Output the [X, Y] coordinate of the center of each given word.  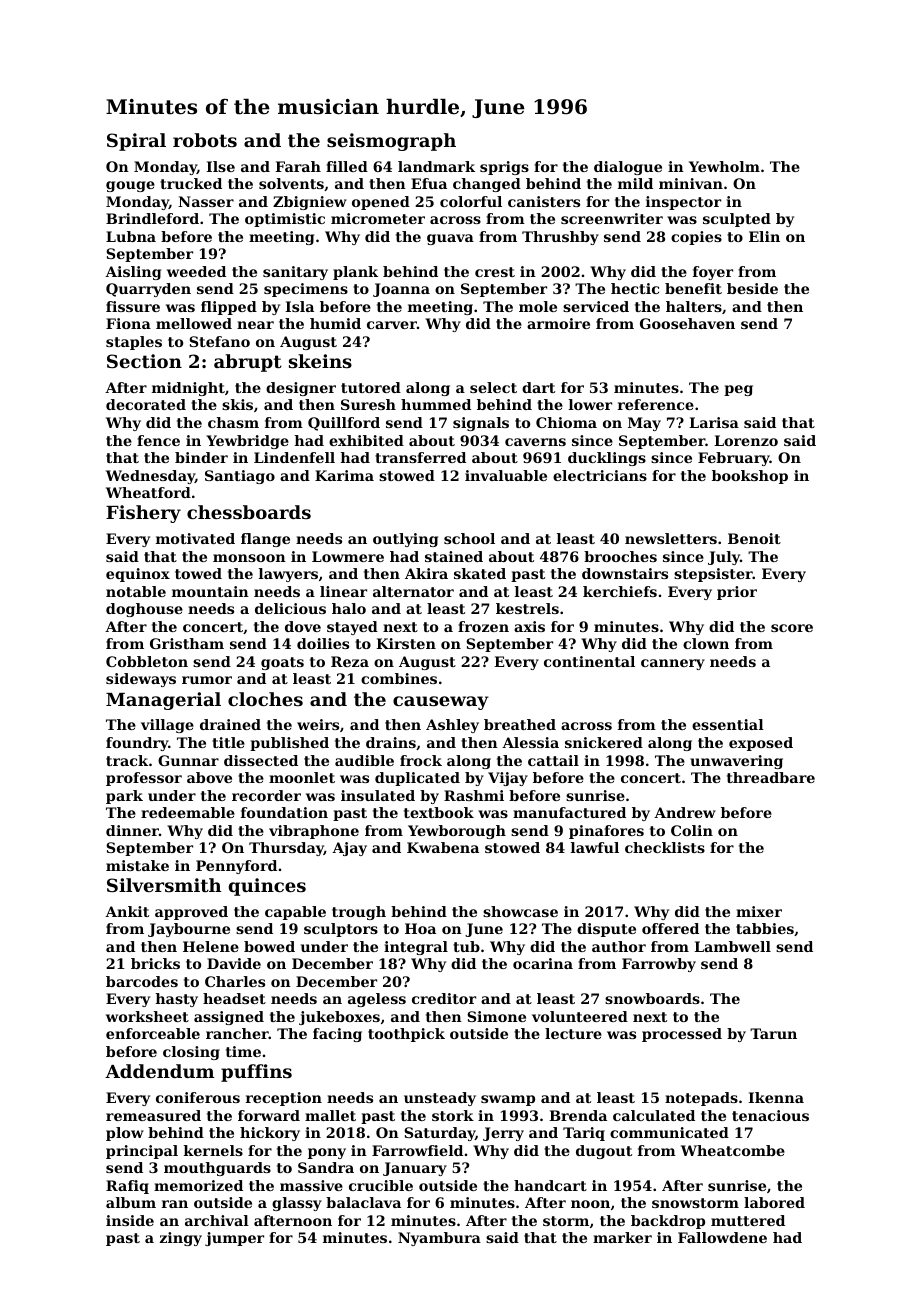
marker [622, 1237]
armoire [558, 323]
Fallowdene [722, 1237]
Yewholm [724, 166]
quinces [267, 887]
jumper [234, 1239]
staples [134, 343]
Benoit [754, 538]
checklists [665, 847]
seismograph [391, 142]
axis [529, 626]
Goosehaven [687, 323]
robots [205, 140]
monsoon [249, 558]
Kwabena [443, 847]
